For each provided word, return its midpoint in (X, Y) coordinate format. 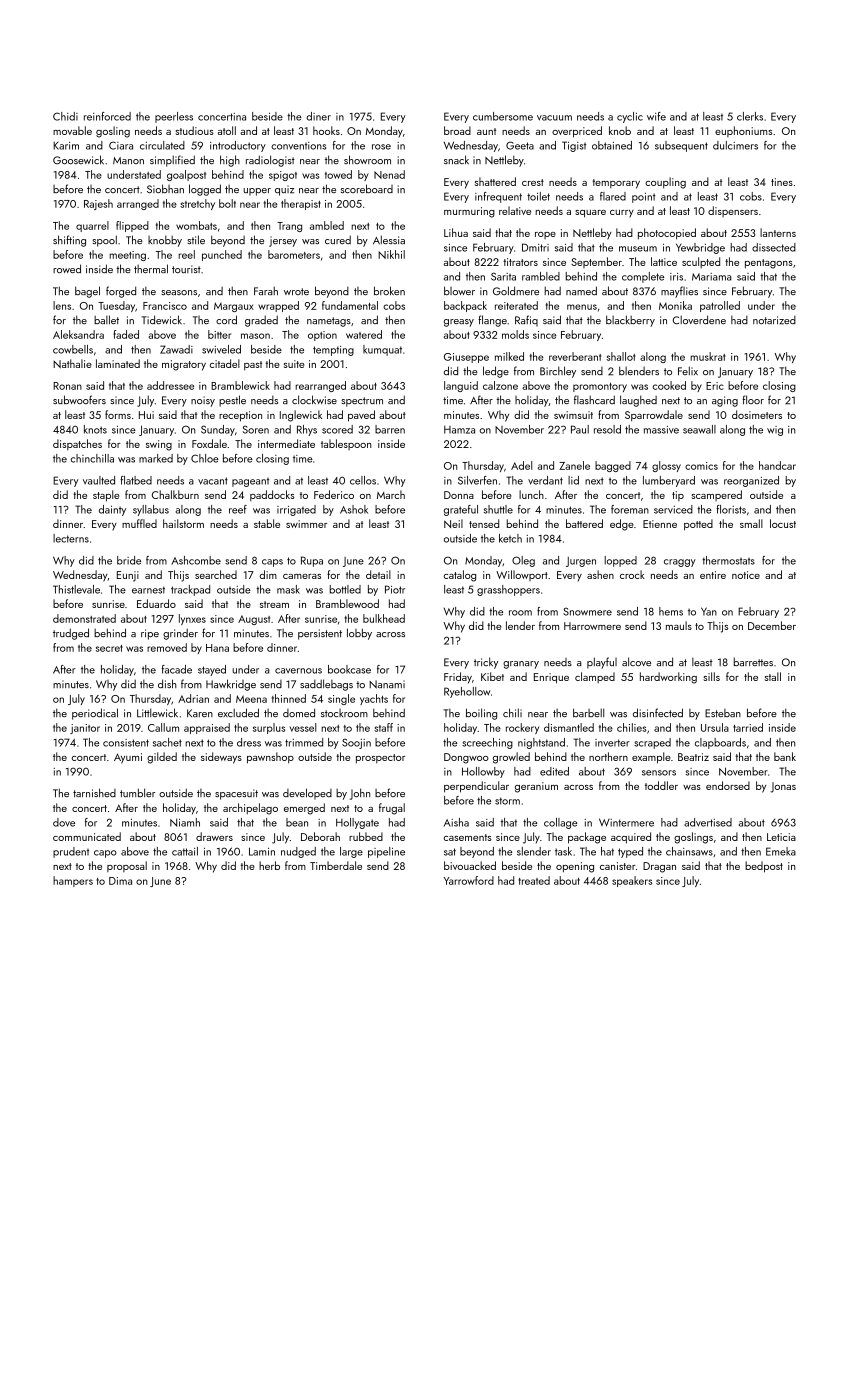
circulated (162, 145)
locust (783, 523)
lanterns (778, 232)
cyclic (630, 117)
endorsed (728, 785)
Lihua (456, 232)
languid (461, 386)
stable (267, 523)
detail (378, 574)
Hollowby (483, 772)
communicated (87, 836)
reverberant (575, 356)
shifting (69, 241)
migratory (184, 365)
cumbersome (503, 116)
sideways (221, 758)
